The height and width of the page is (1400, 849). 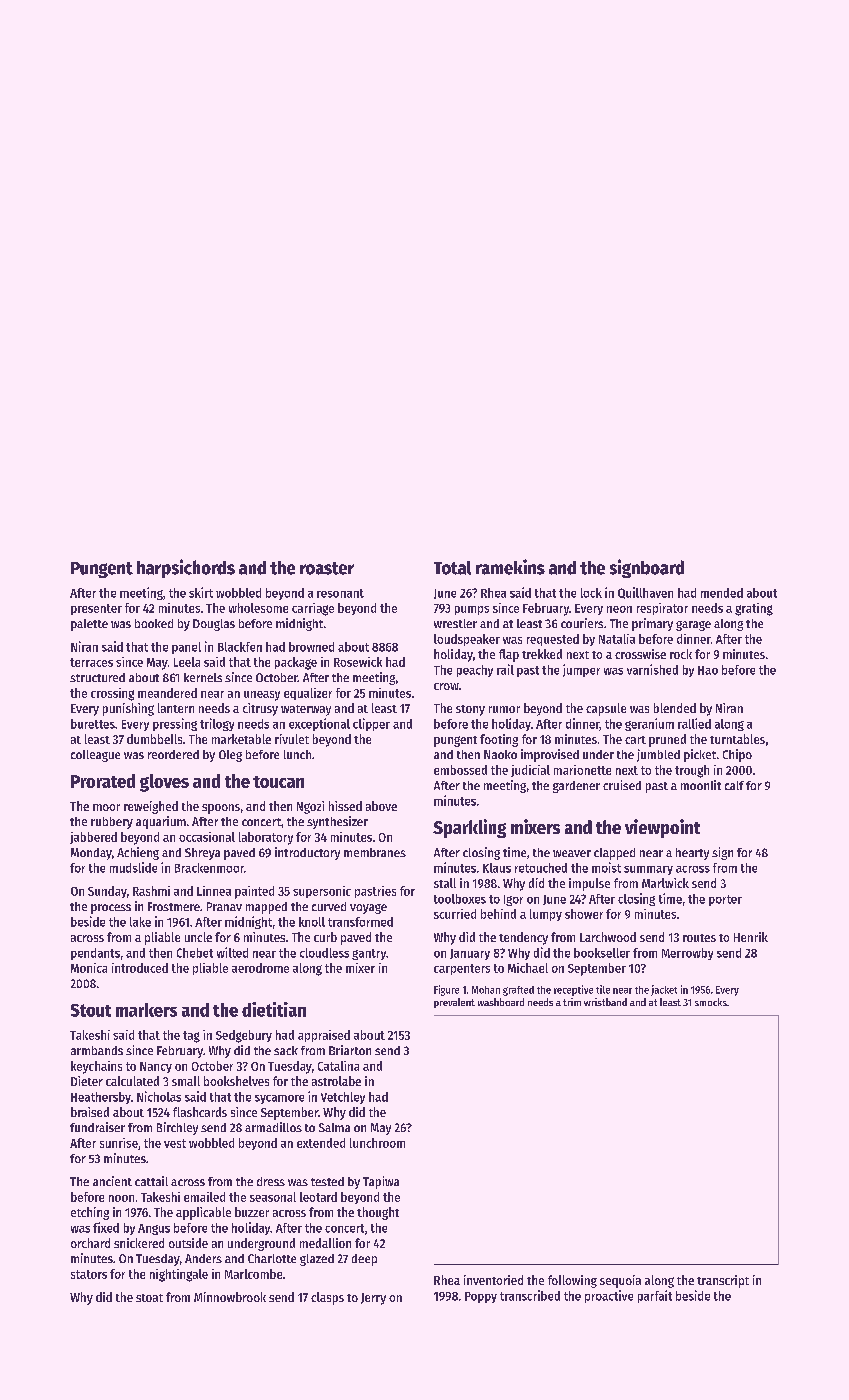 What do you see at coordinates (103, 781) in the page?
I see `Prorated` at bounding box center [103, 781].
